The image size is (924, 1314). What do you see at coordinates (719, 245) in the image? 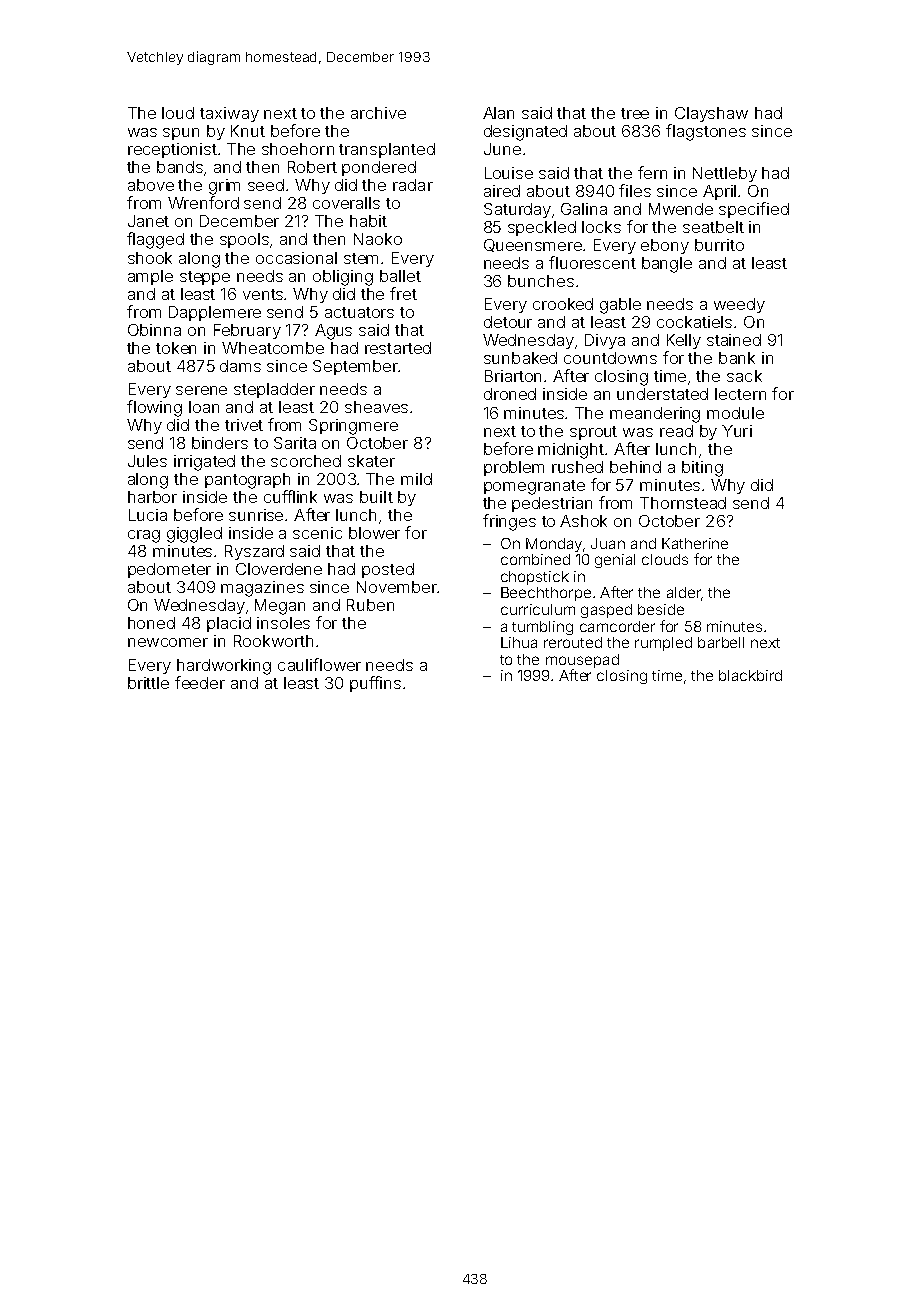
I see `burrito` at bounding box center [719, 245].
